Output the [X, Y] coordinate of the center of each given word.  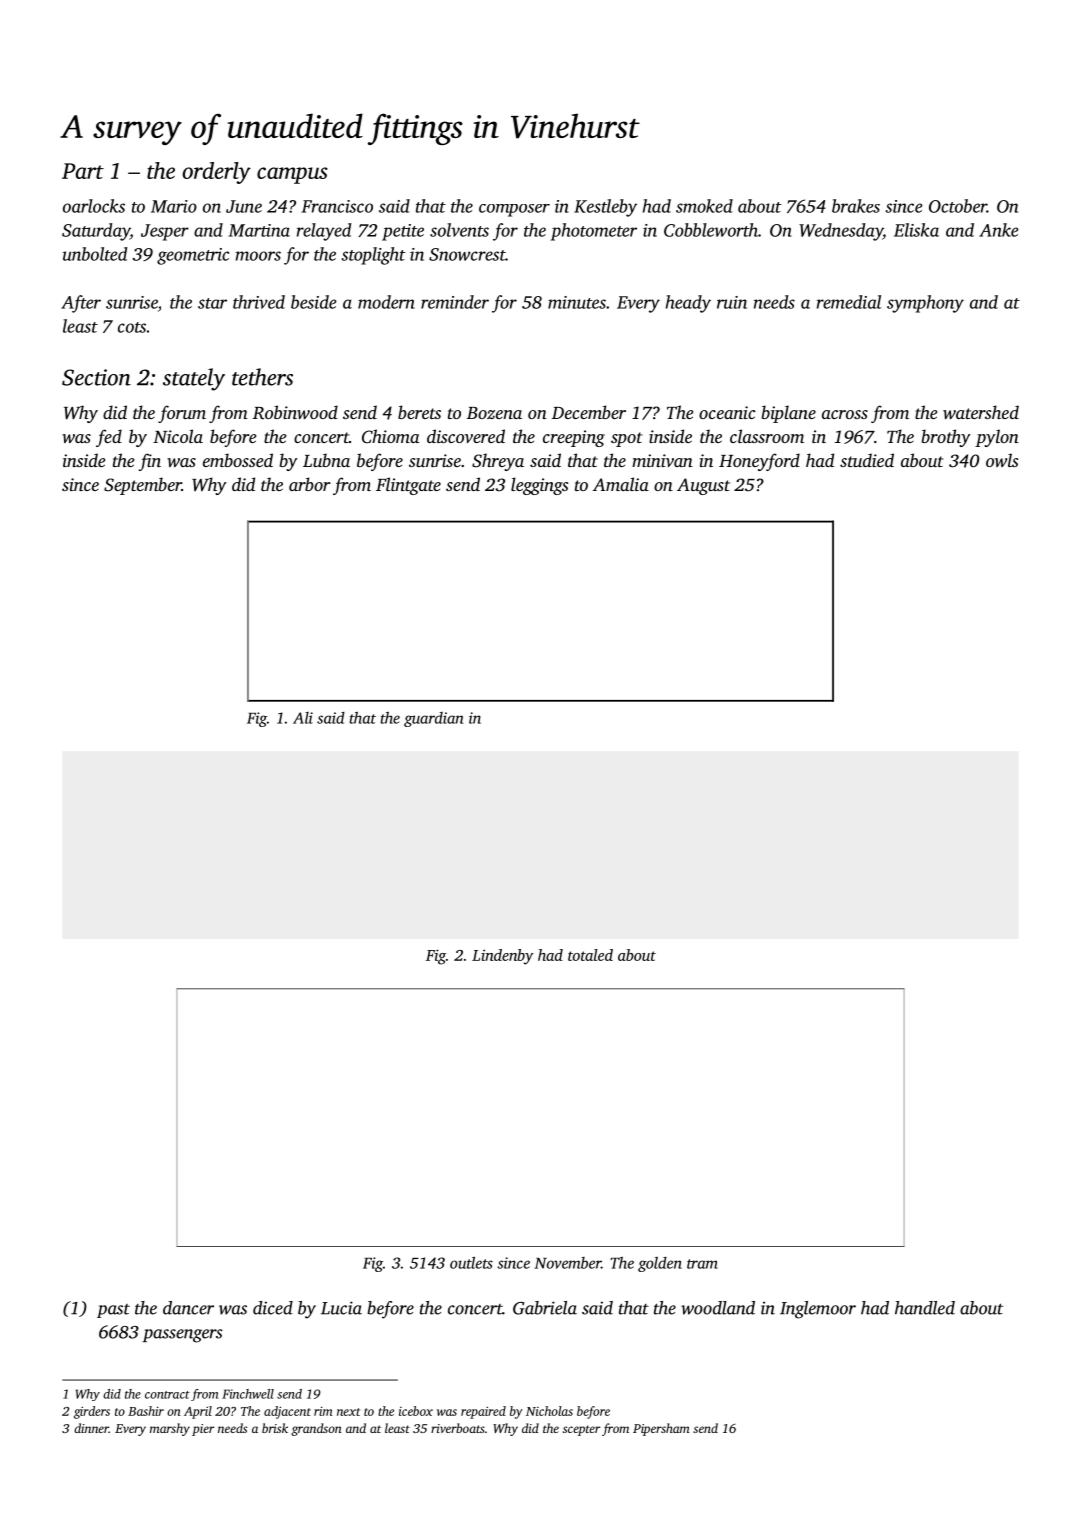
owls [1002, 460]
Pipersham [661, 1429]
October [958, 206]
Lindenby [502, 957]
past [113, 1311]
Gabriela [545, 1308]
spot [627, 439]
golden [660, 1264]
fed [109, 438]
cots [132, 327]
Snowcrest [467, 254]
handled [925, 1308]
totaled [590, 955]
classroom [767, 436]
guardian [433, 719]
